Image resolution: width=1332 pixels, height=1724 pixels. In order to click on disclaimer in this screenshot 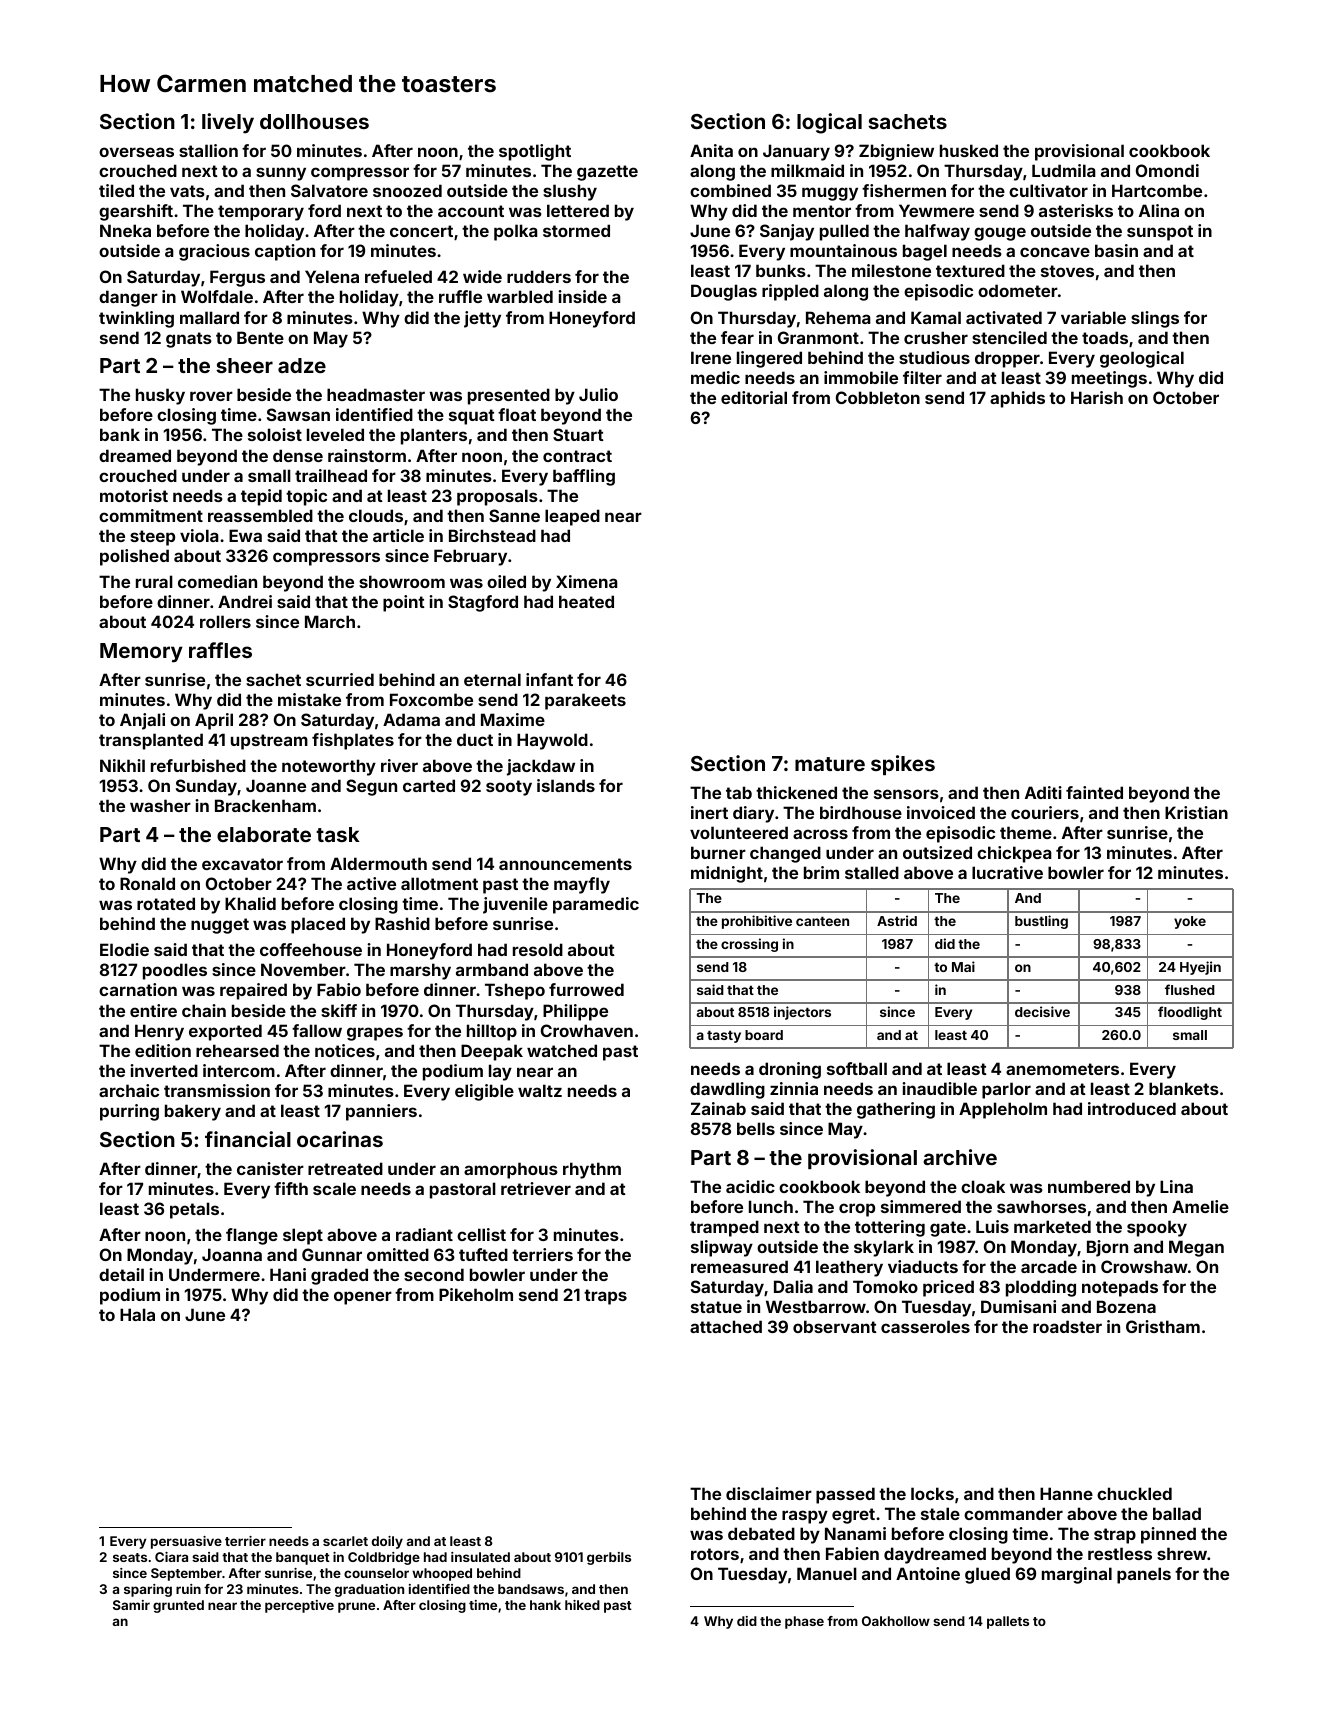, I will do `click(769, 1493)`.
